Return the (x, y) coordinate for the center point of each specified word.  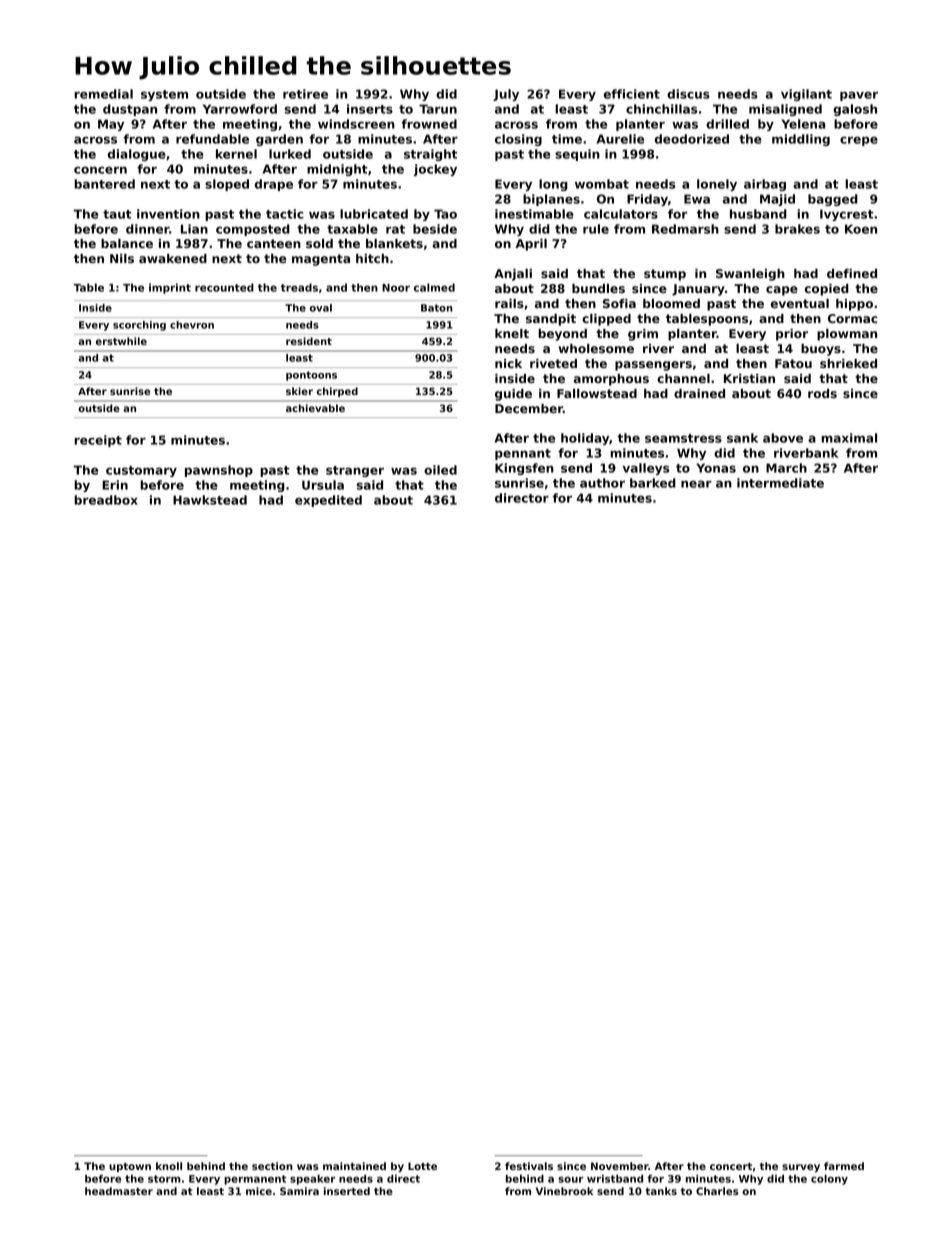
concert (731, 1166)
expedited (328, 501)
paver (859, 96)
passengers (653, 366)
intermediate (780, 483)
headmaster (119, 1191)
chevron (192, 325)
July (506, 95)
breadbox (106, 500)
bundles (598, 288)
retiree (305, 94)
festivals (529, 1166)
